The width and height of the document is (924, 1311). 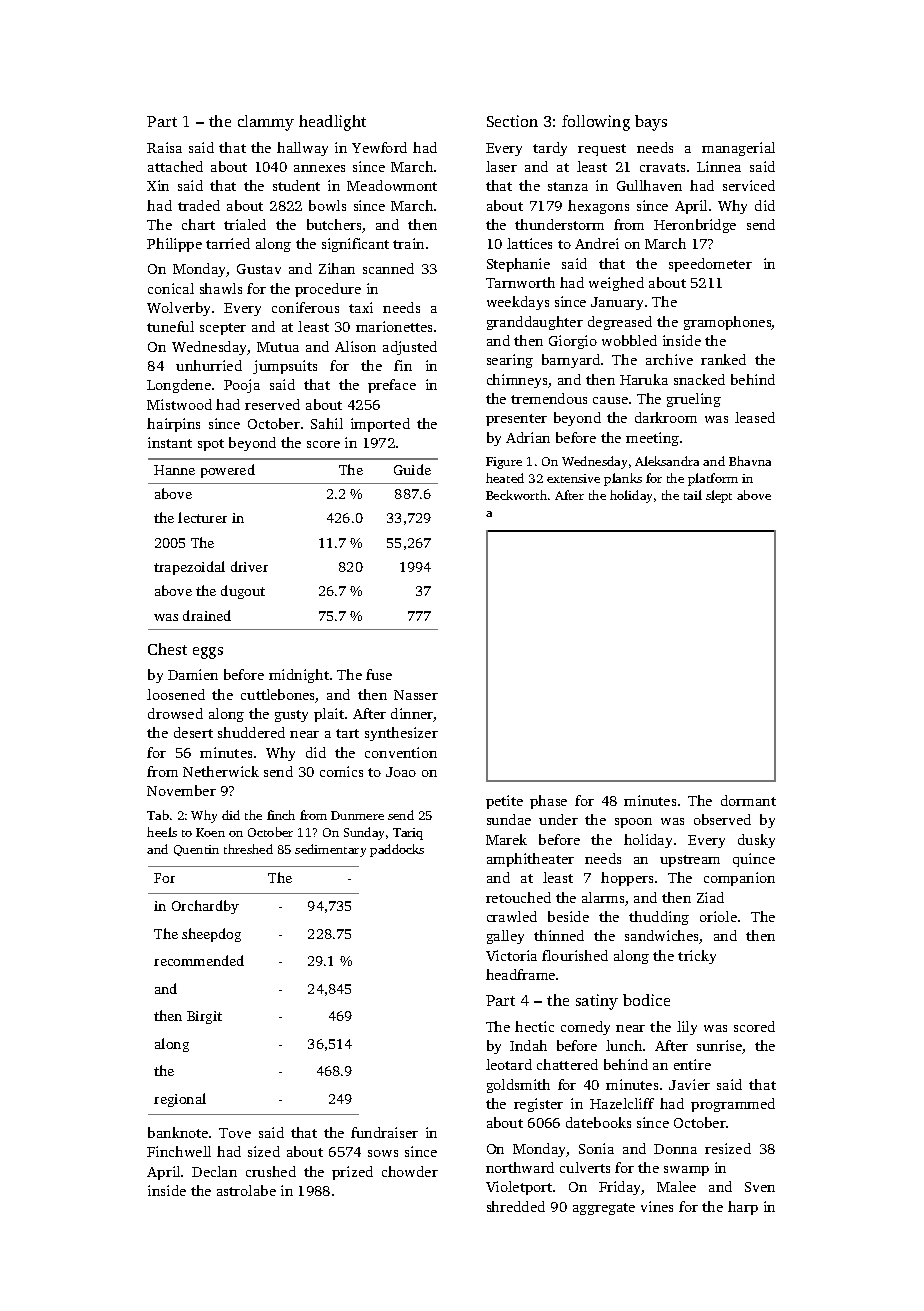 What do you see at coordinates (517, 381) in the document?
I see `chimneys` at bounding box center [517, 381].
